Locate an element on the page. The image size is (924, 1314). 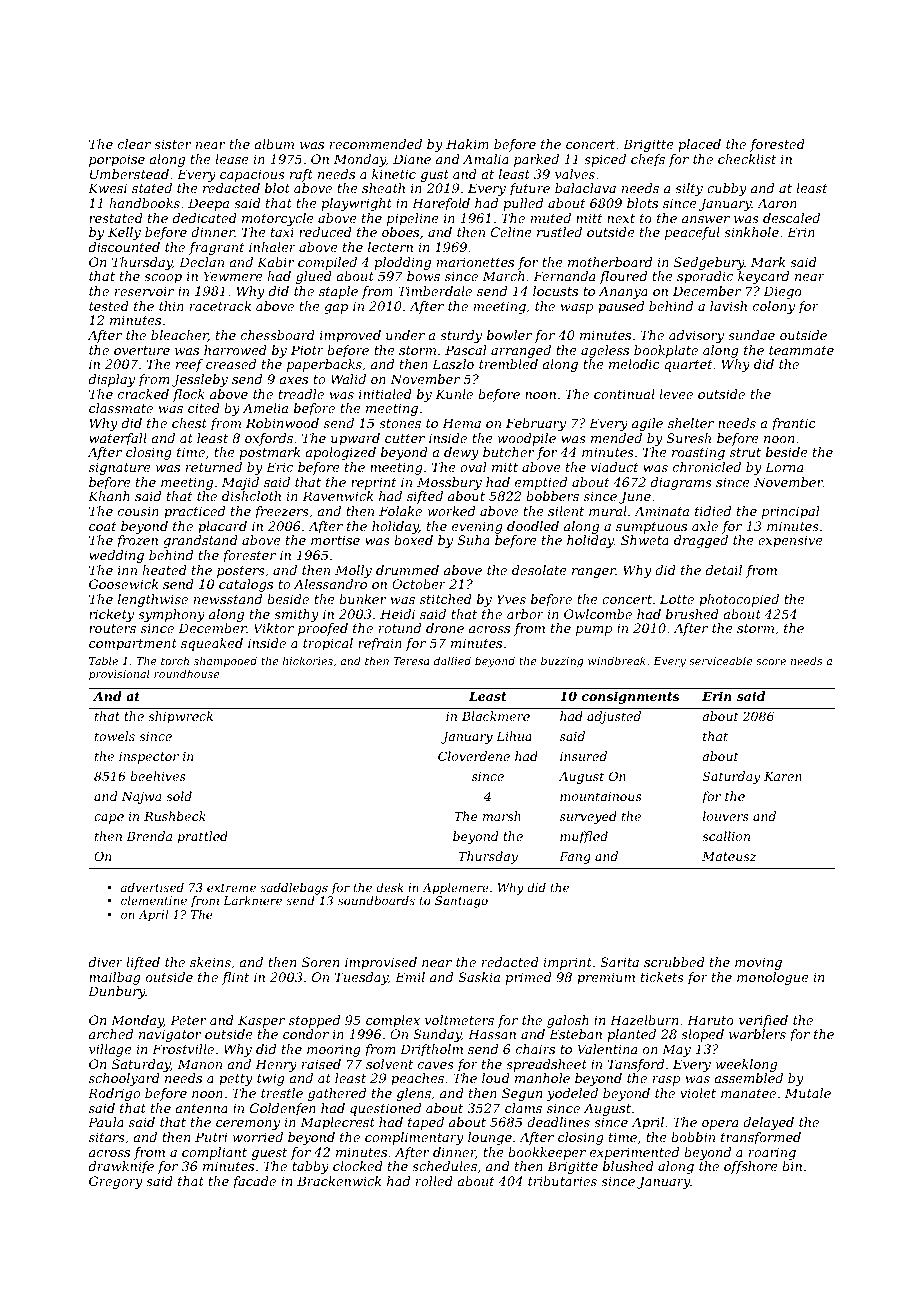
Goldenfen is located at coordinates (283, 1109).
